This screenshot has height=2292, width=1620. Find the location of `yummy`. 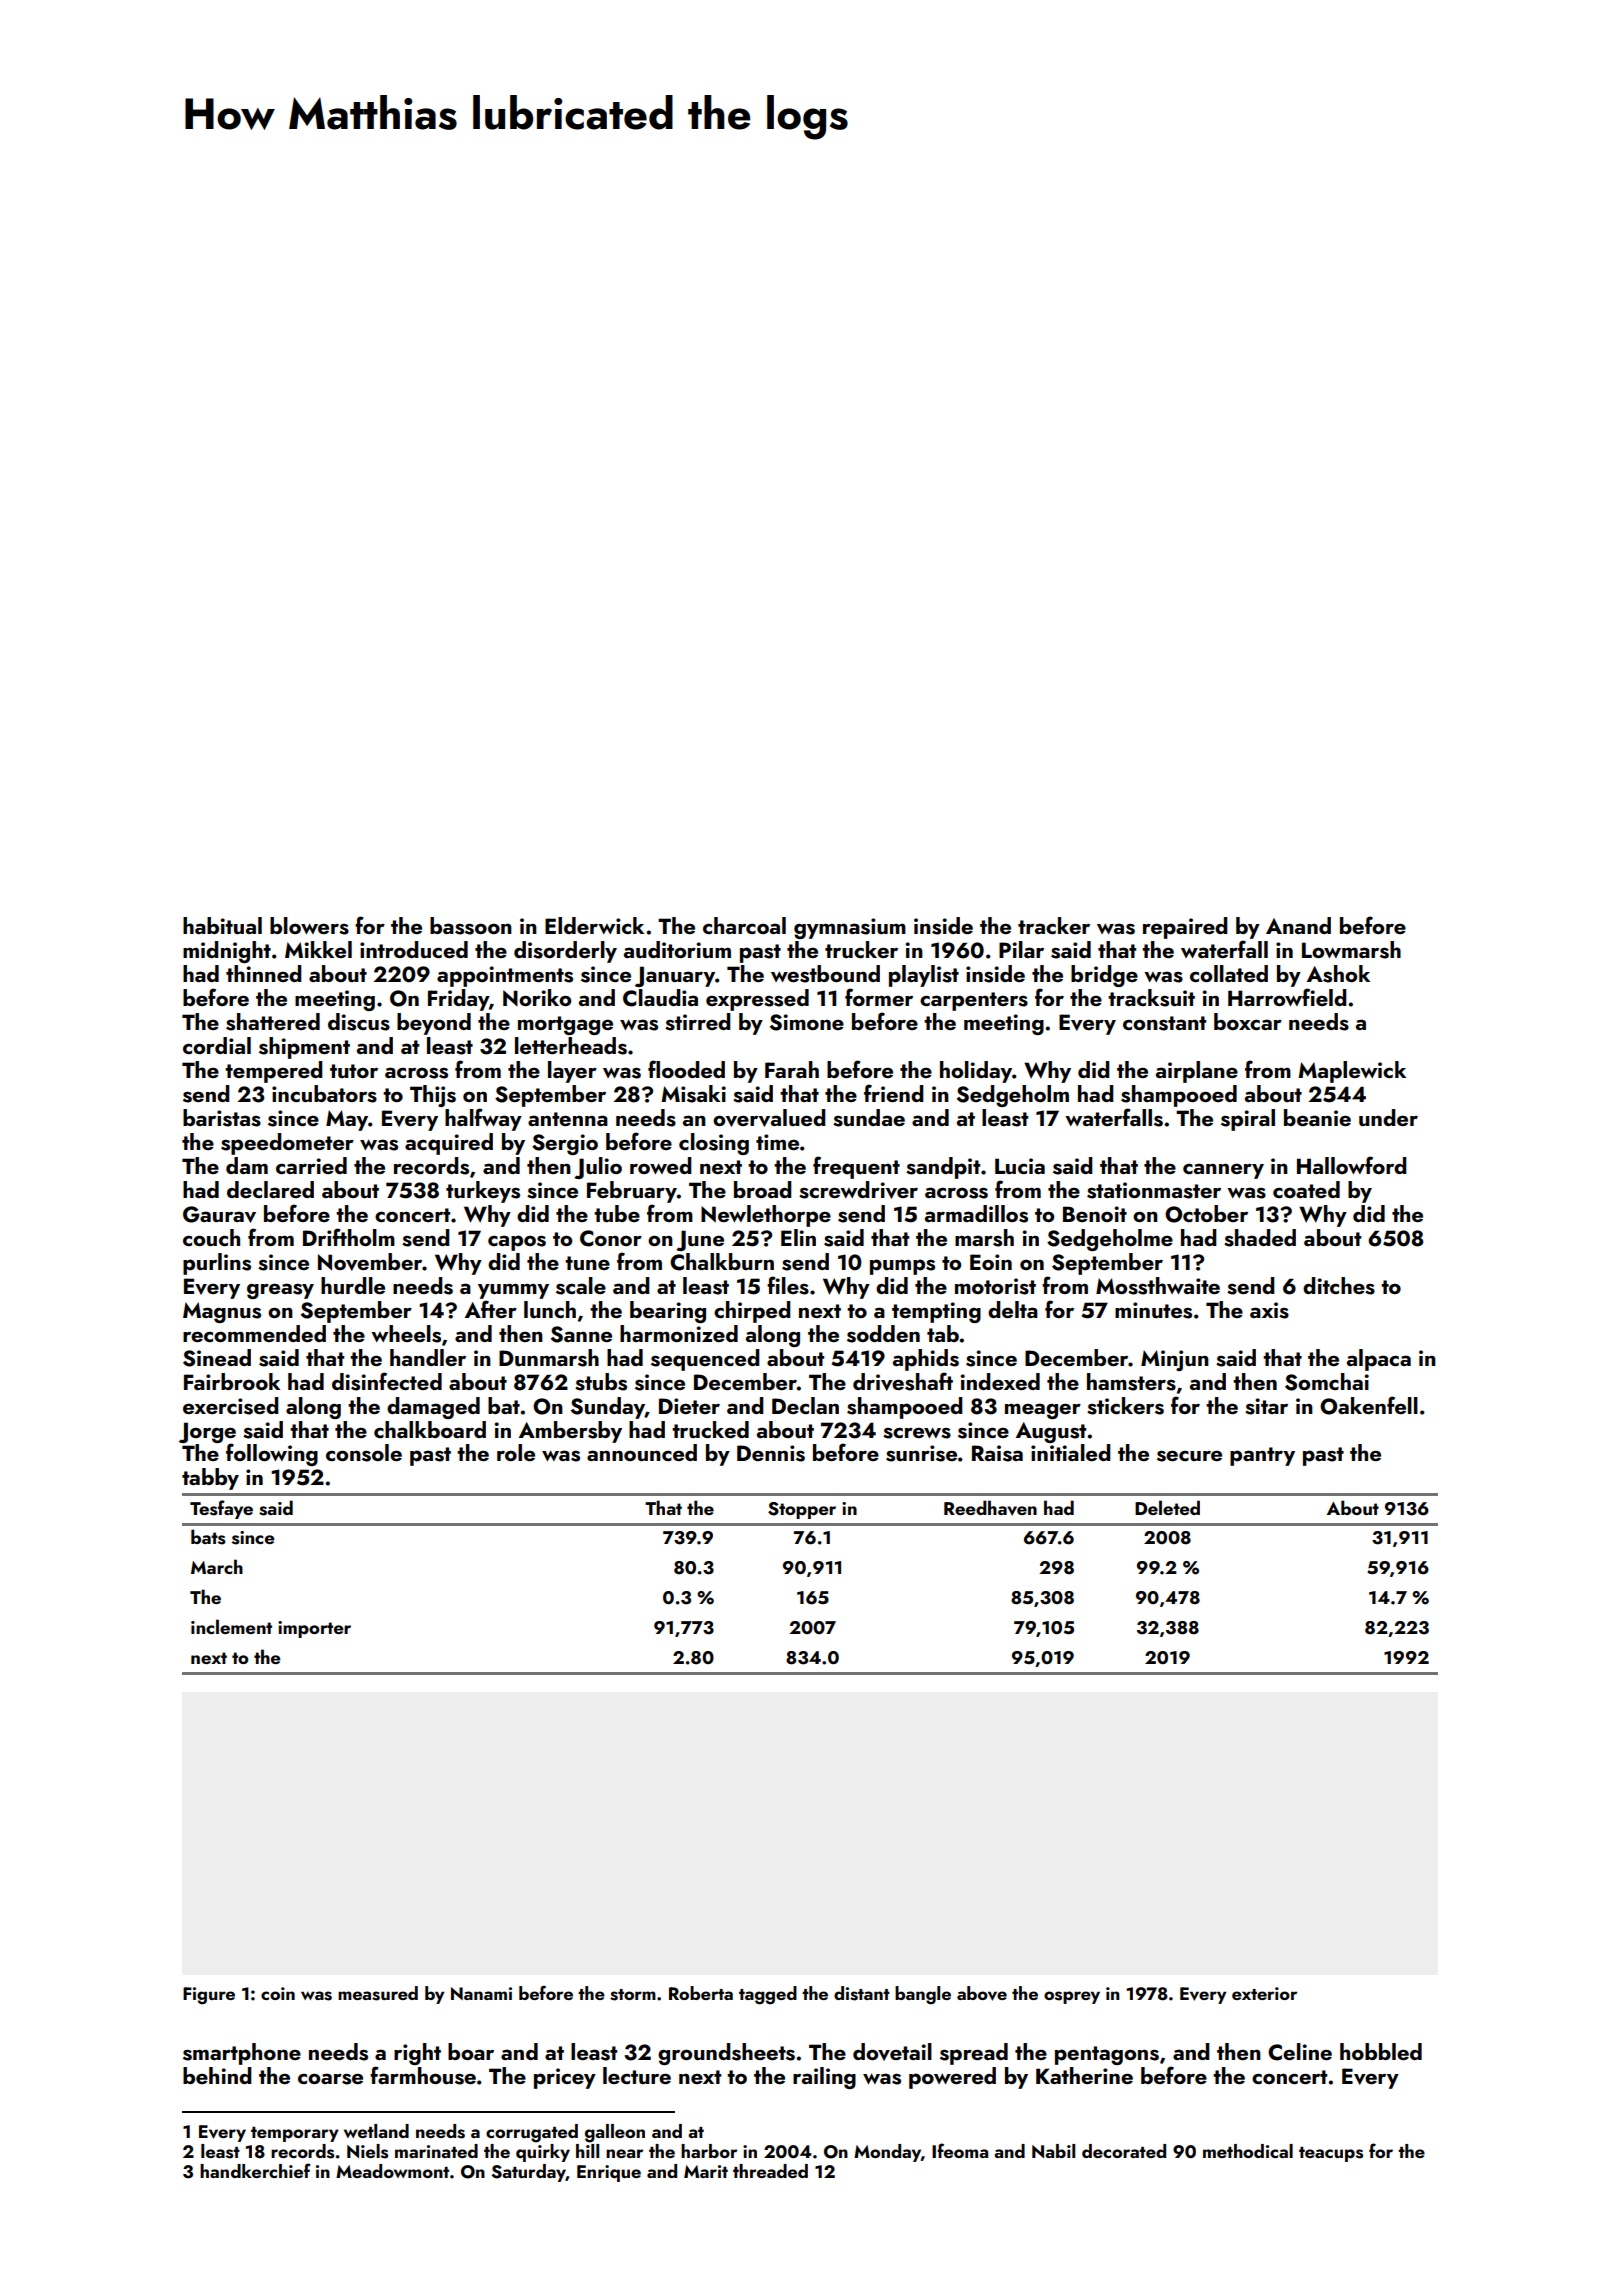

yummy is located at coordinates (513, 1291).
